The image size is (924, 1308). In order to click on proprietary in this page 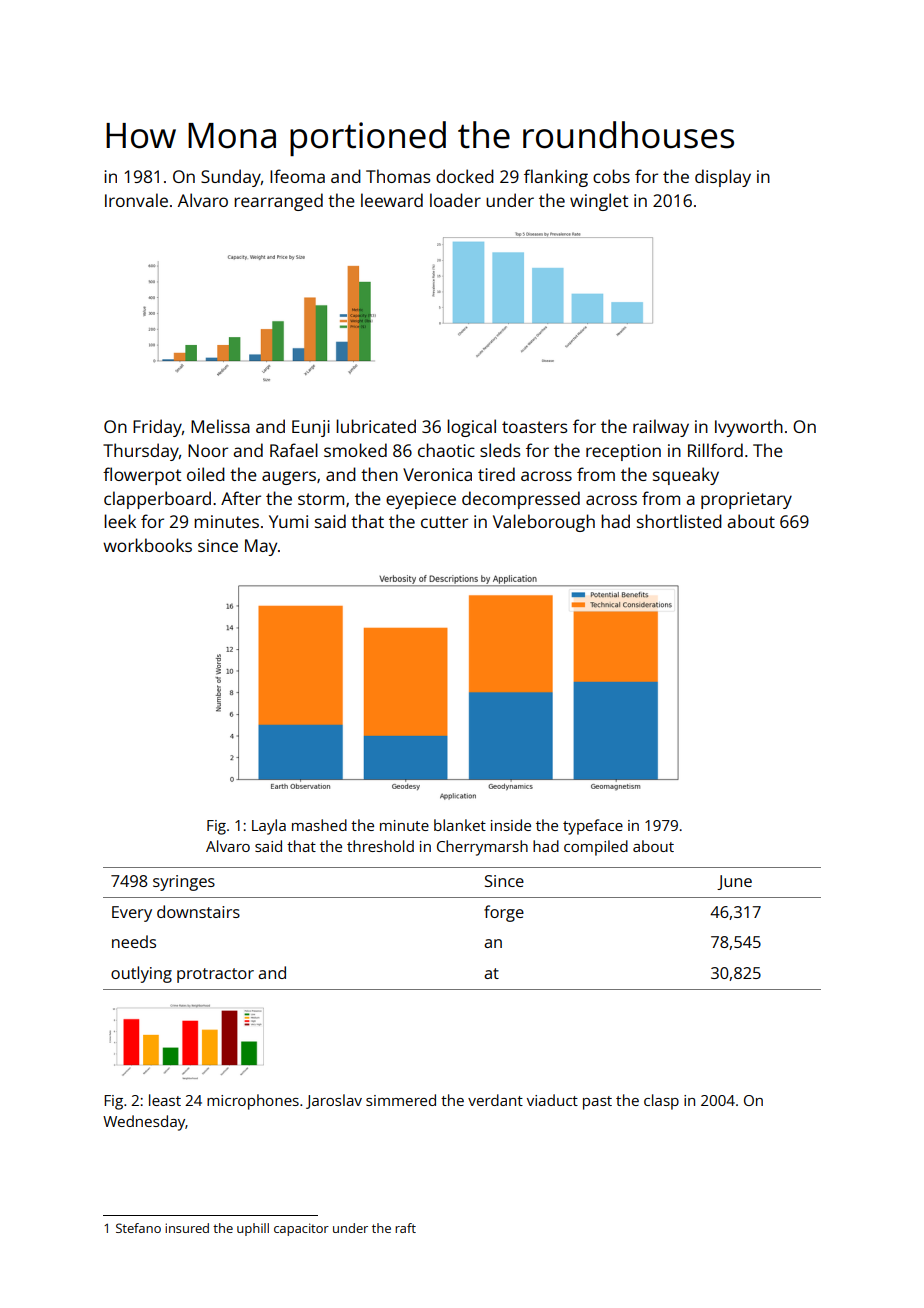, I will do `click(746, 500)`.
